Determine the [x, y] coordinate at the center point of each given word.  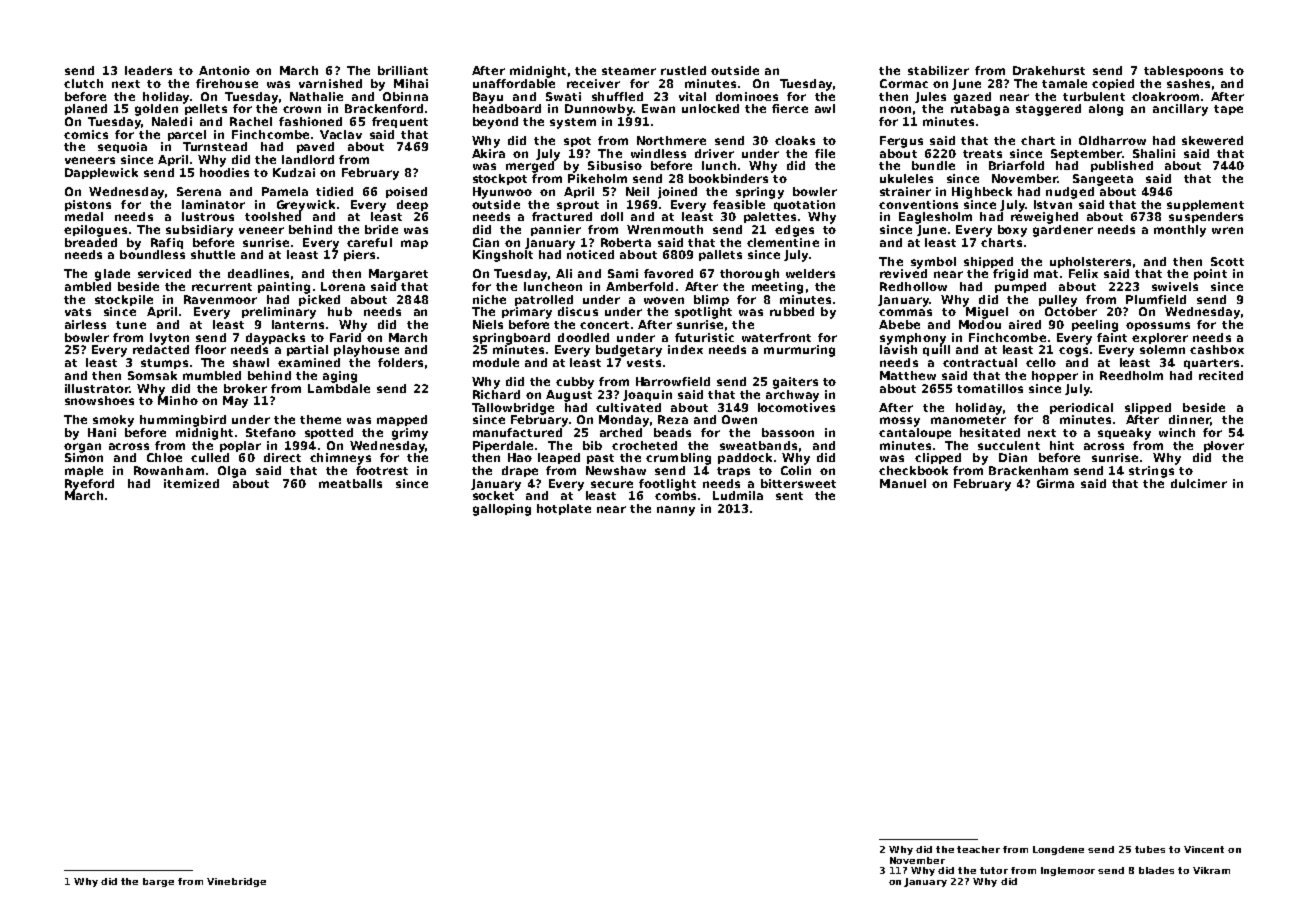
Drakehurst [1049, 70]
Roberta [626, 242]
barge [158, 882]
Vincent [1204, 849]
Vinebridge [236, 882]
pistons [88, 205]
